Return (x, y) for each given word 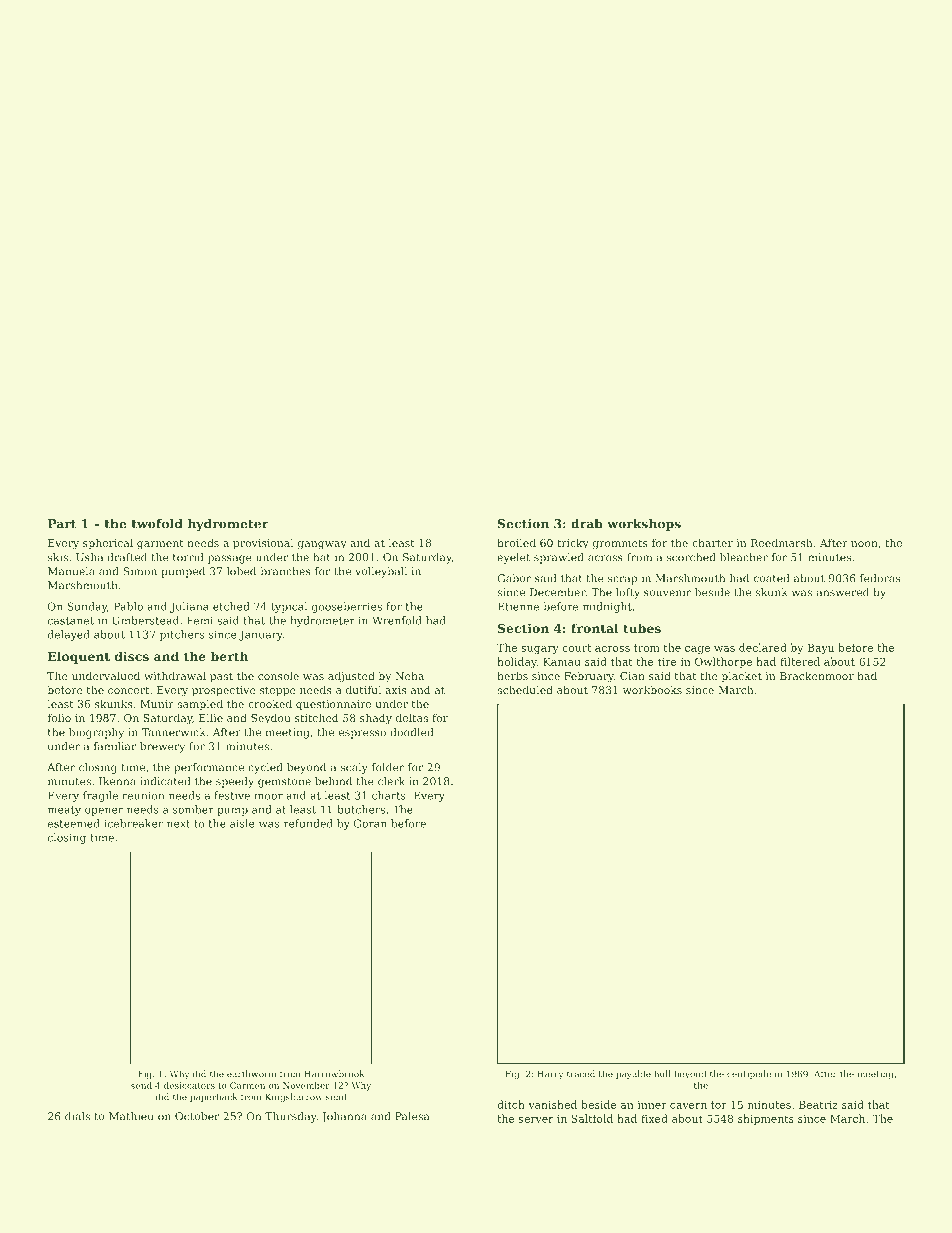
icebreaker (133, 823)
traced (581, 1074)
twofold (157, 524)
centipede (749, 1074)
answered (843, 592)
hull (662, 1074)
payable (633, 1074)
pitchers (182, 635)
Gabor (514, 578)
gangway (322, 545)
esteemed (74, 823)
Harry (550, 1074)
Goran (370, 823)
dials (77, 1116)
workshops (644, 525)
